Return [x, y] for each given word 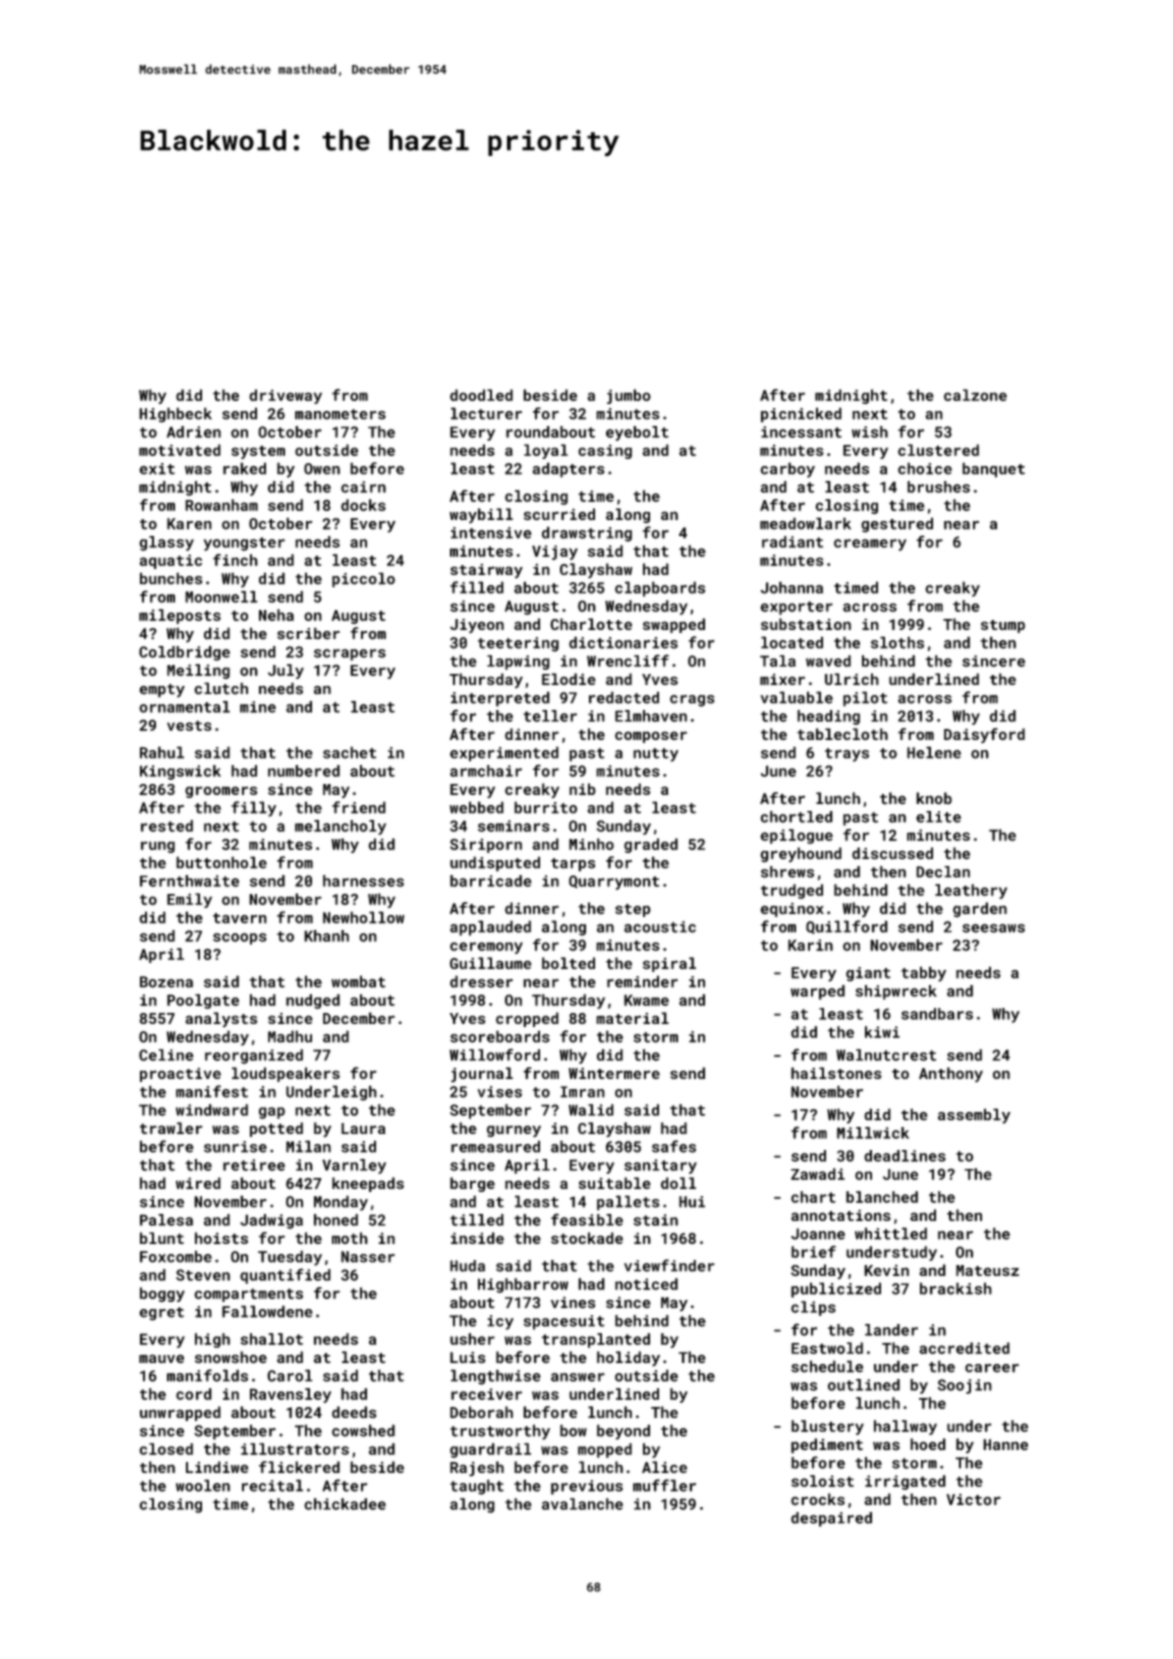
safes [674, 1146]
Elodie [569, 679]
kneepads [368, 1184]
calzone [975, 395]
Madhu [290, 1036]
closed [166, 1449]
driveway [285, 396]
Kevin [886, 1270]
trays [847, 755]
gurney [514, 1131]
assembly [974, 1116]
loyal [546, 451]
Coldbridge [184, 653]
